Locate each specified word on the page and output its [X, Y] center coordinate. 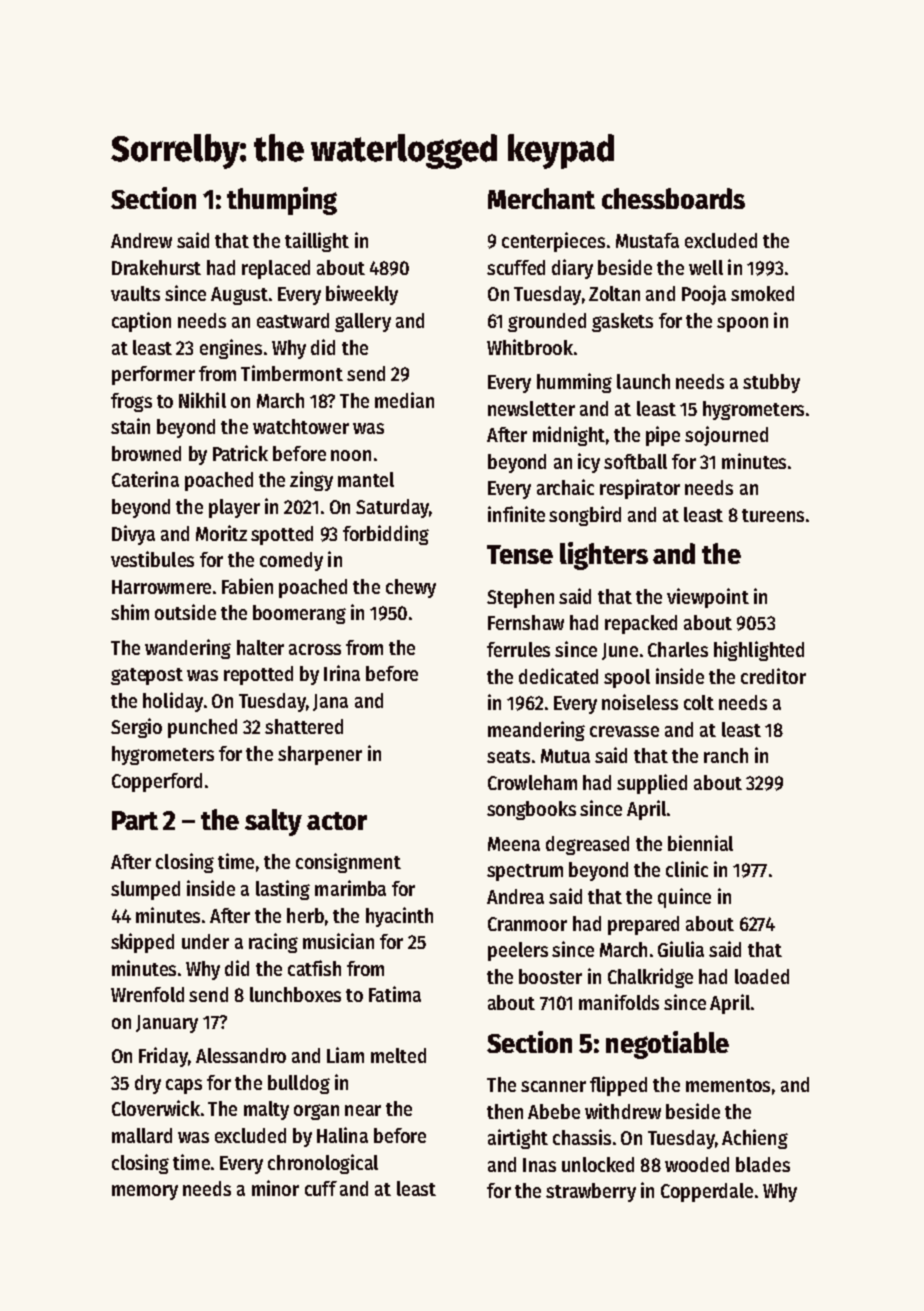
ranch [726, 755]
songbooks [531, 810]
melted [398, 1055]
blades [763, 1164]
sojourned [726, 436]
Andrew [141, 240]
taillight [317, 242]
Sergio [136, 728]
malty [266, 1110]
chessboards [673, 198]
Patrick [240, 453]
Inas [539, 1165]
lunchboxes [295, 994]
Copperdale [707, 1192]
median [404, 400]
